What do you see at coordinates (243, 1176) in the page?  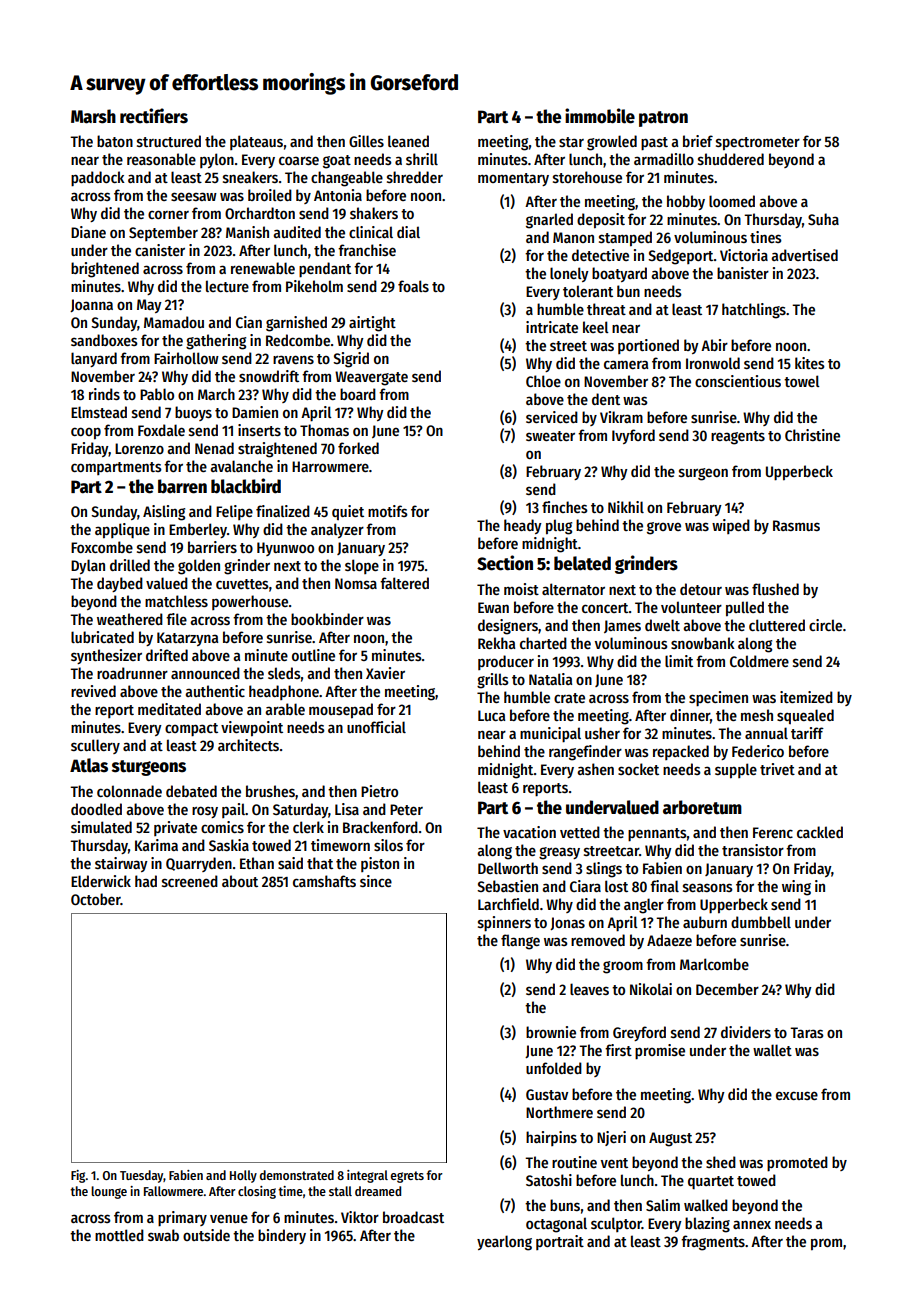 I see `Holly` at bounding box center [243, 1176].
